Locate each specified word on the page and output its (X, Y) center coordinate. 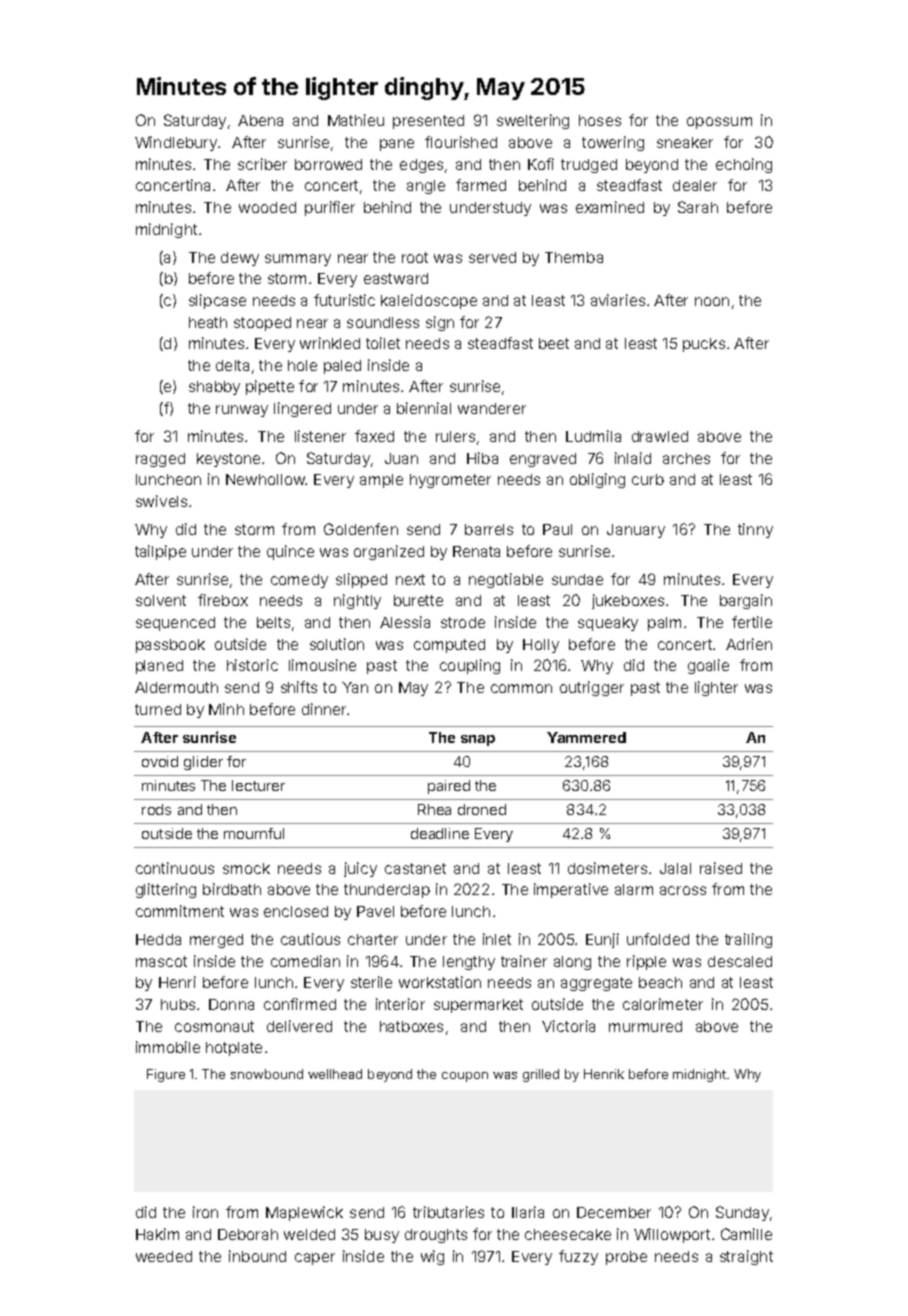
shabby (214, 388)
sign (440, 323)
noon (712, 301)
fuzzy (578, 1257)
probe (626, 1258)
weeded (164, 1256)
